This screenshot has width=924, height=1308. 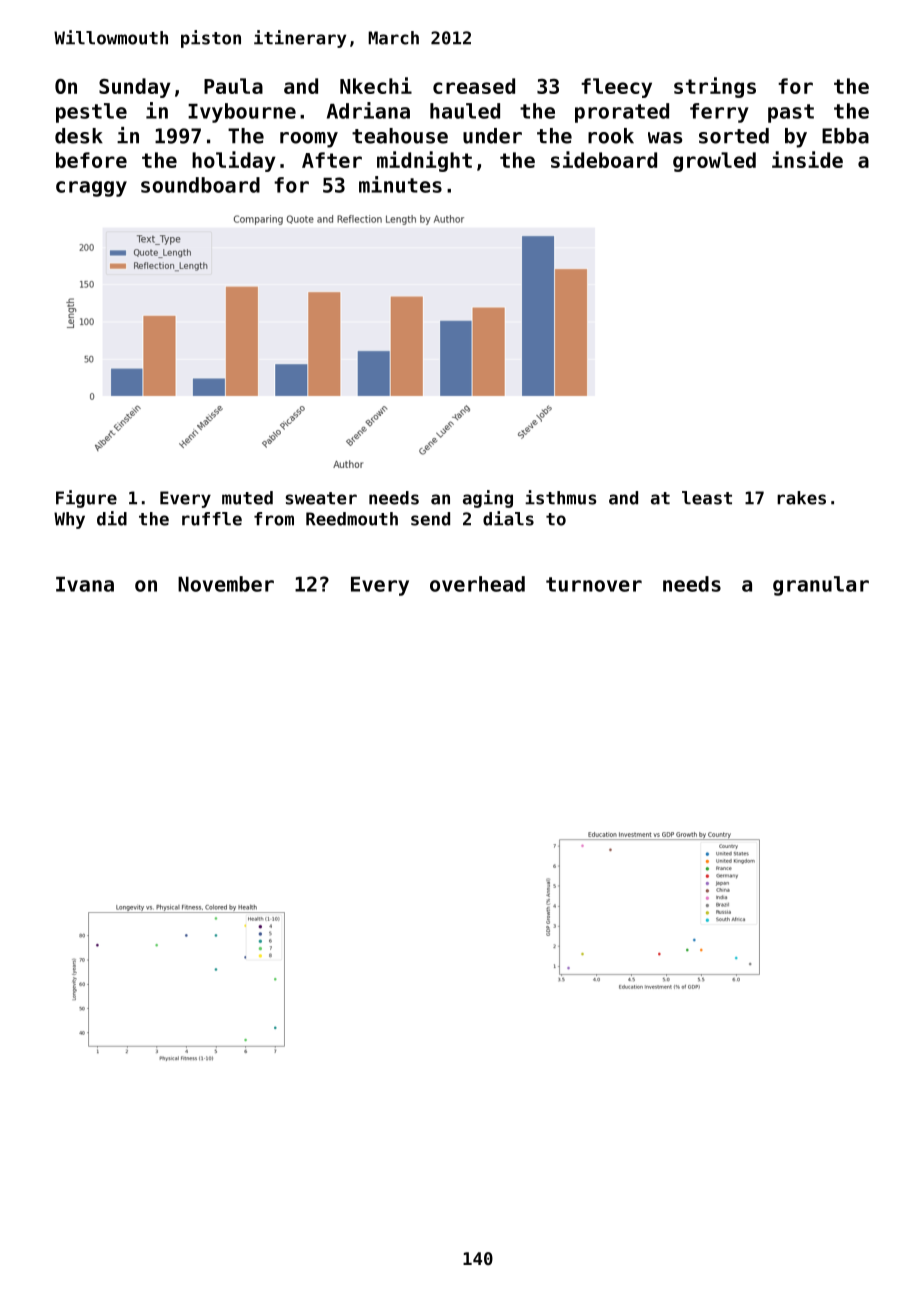 I want to click on minutes, so click(x=400, y=184).
